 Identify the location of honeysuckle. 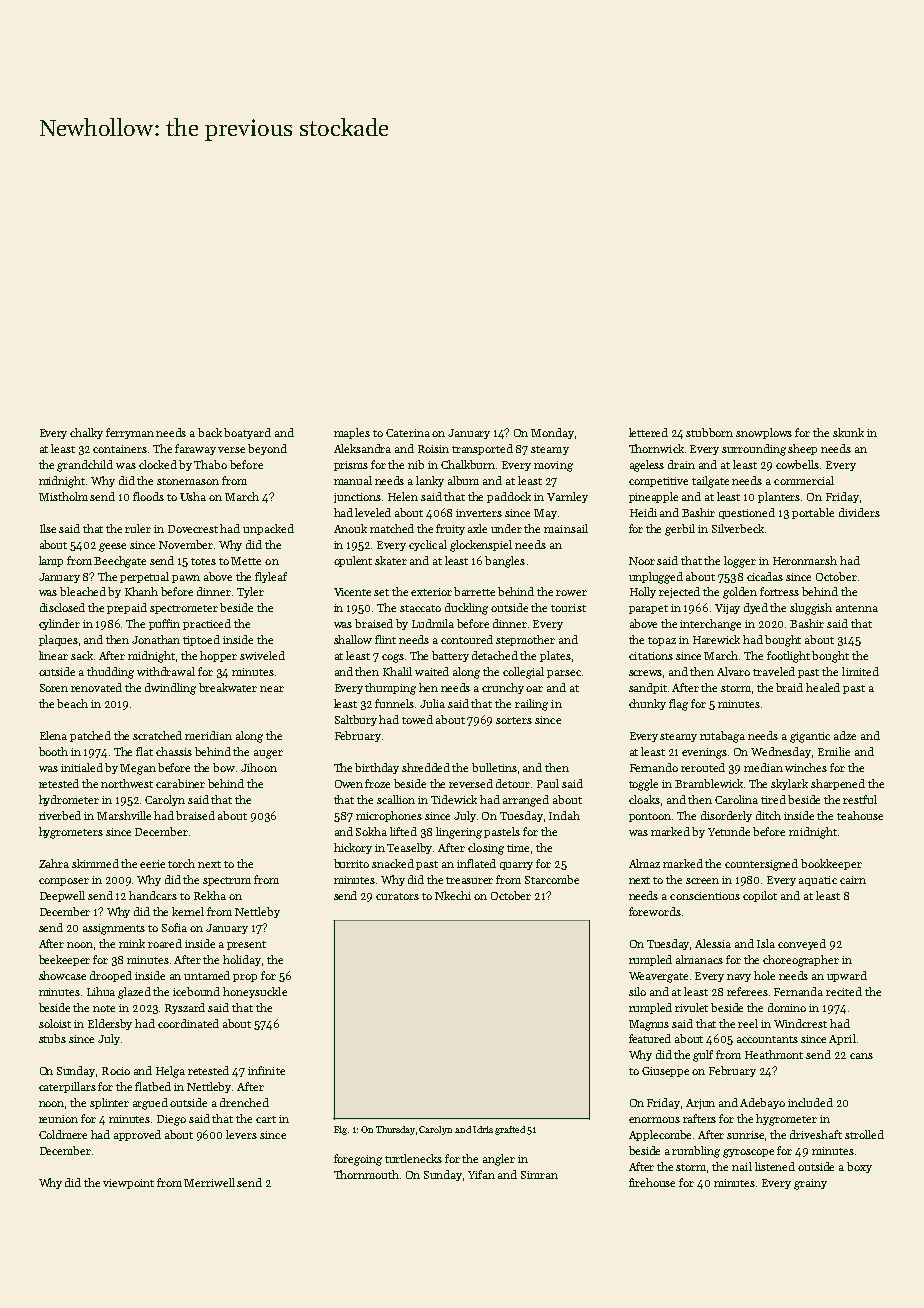
(255, 992).
